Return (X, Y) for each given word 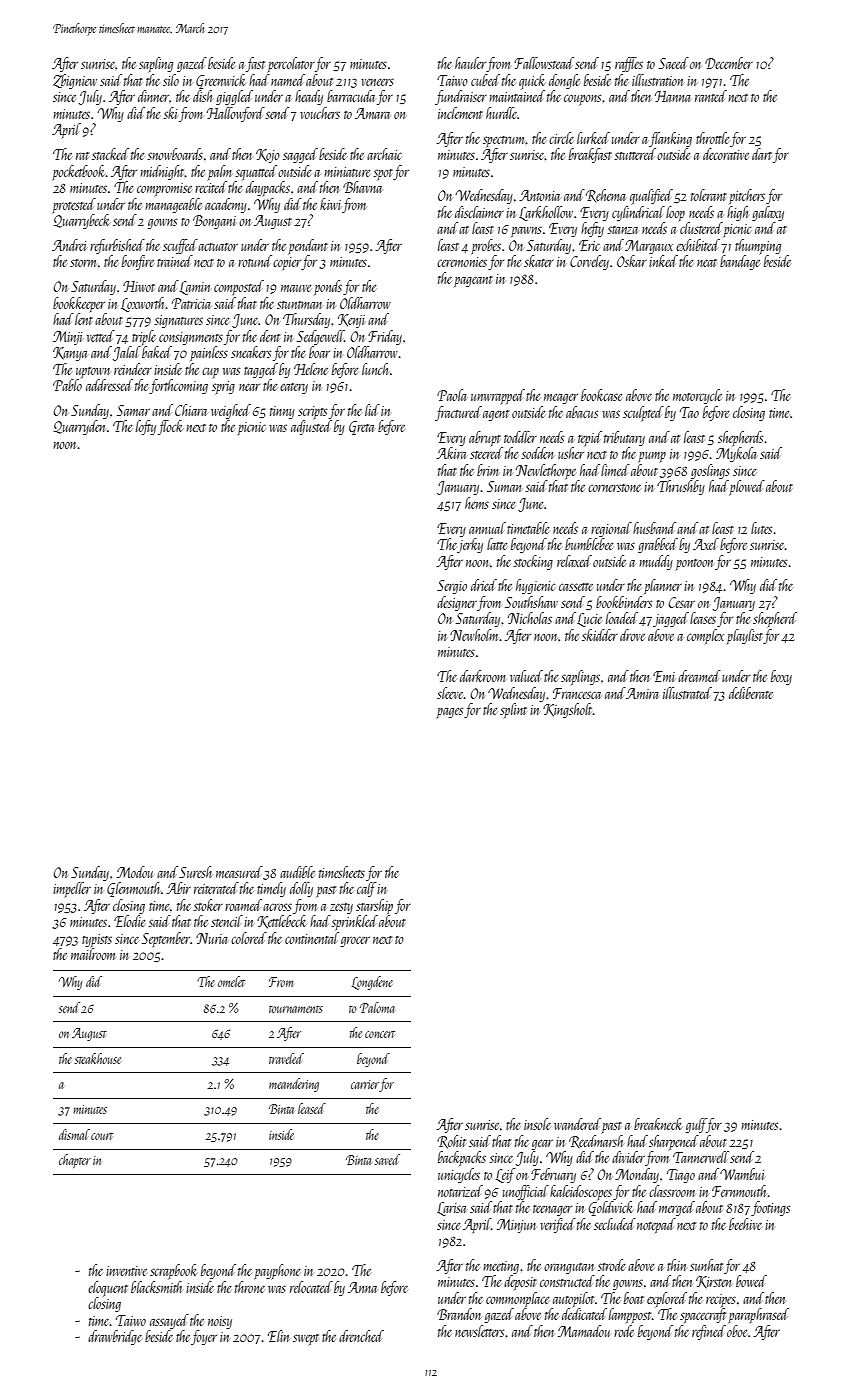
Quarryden (79, 427)
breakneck (658, 1124)
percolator (291, 64)
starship (374, 906)
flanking (670, 139)
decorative (726, 154)
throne (250, 1287)
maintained (517, 96)
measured (239, 872)
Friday (385, 337)
